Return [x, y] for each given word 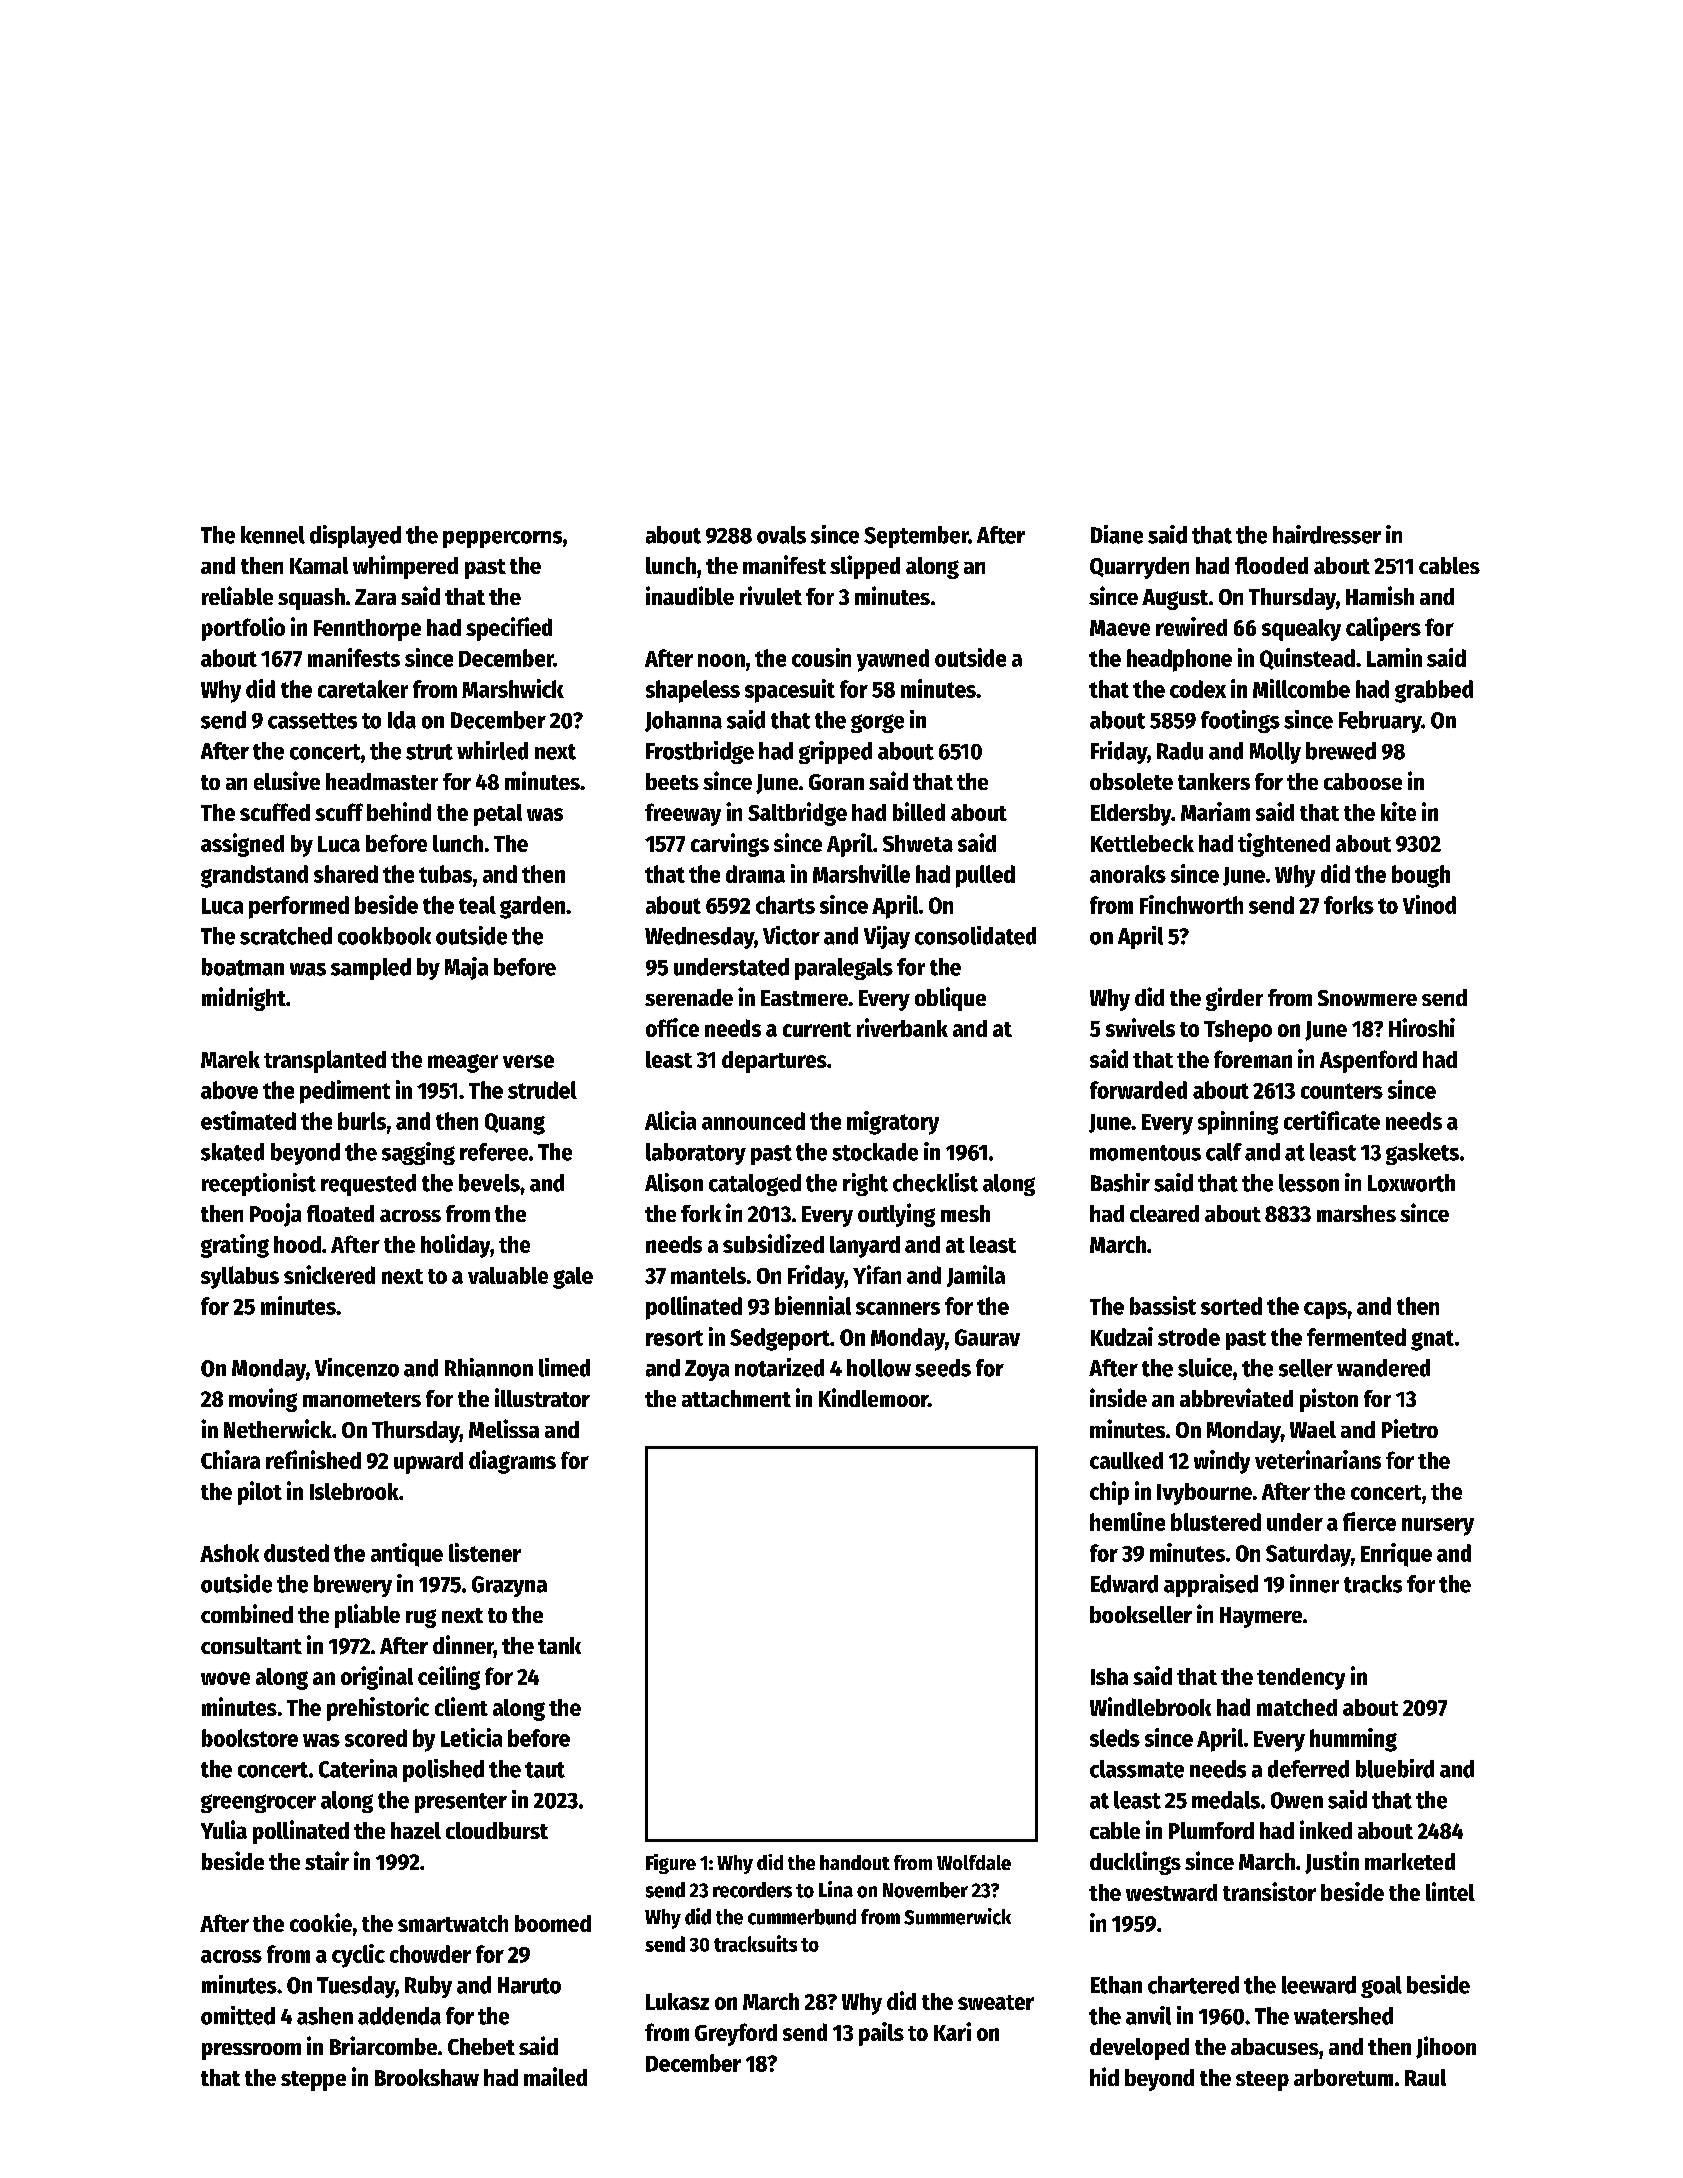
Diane [1117, 534]
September [916, 537]
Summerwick [957, 1916]
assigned [242, 845]
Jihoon [1446, 2047]
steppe [313, 2081]
